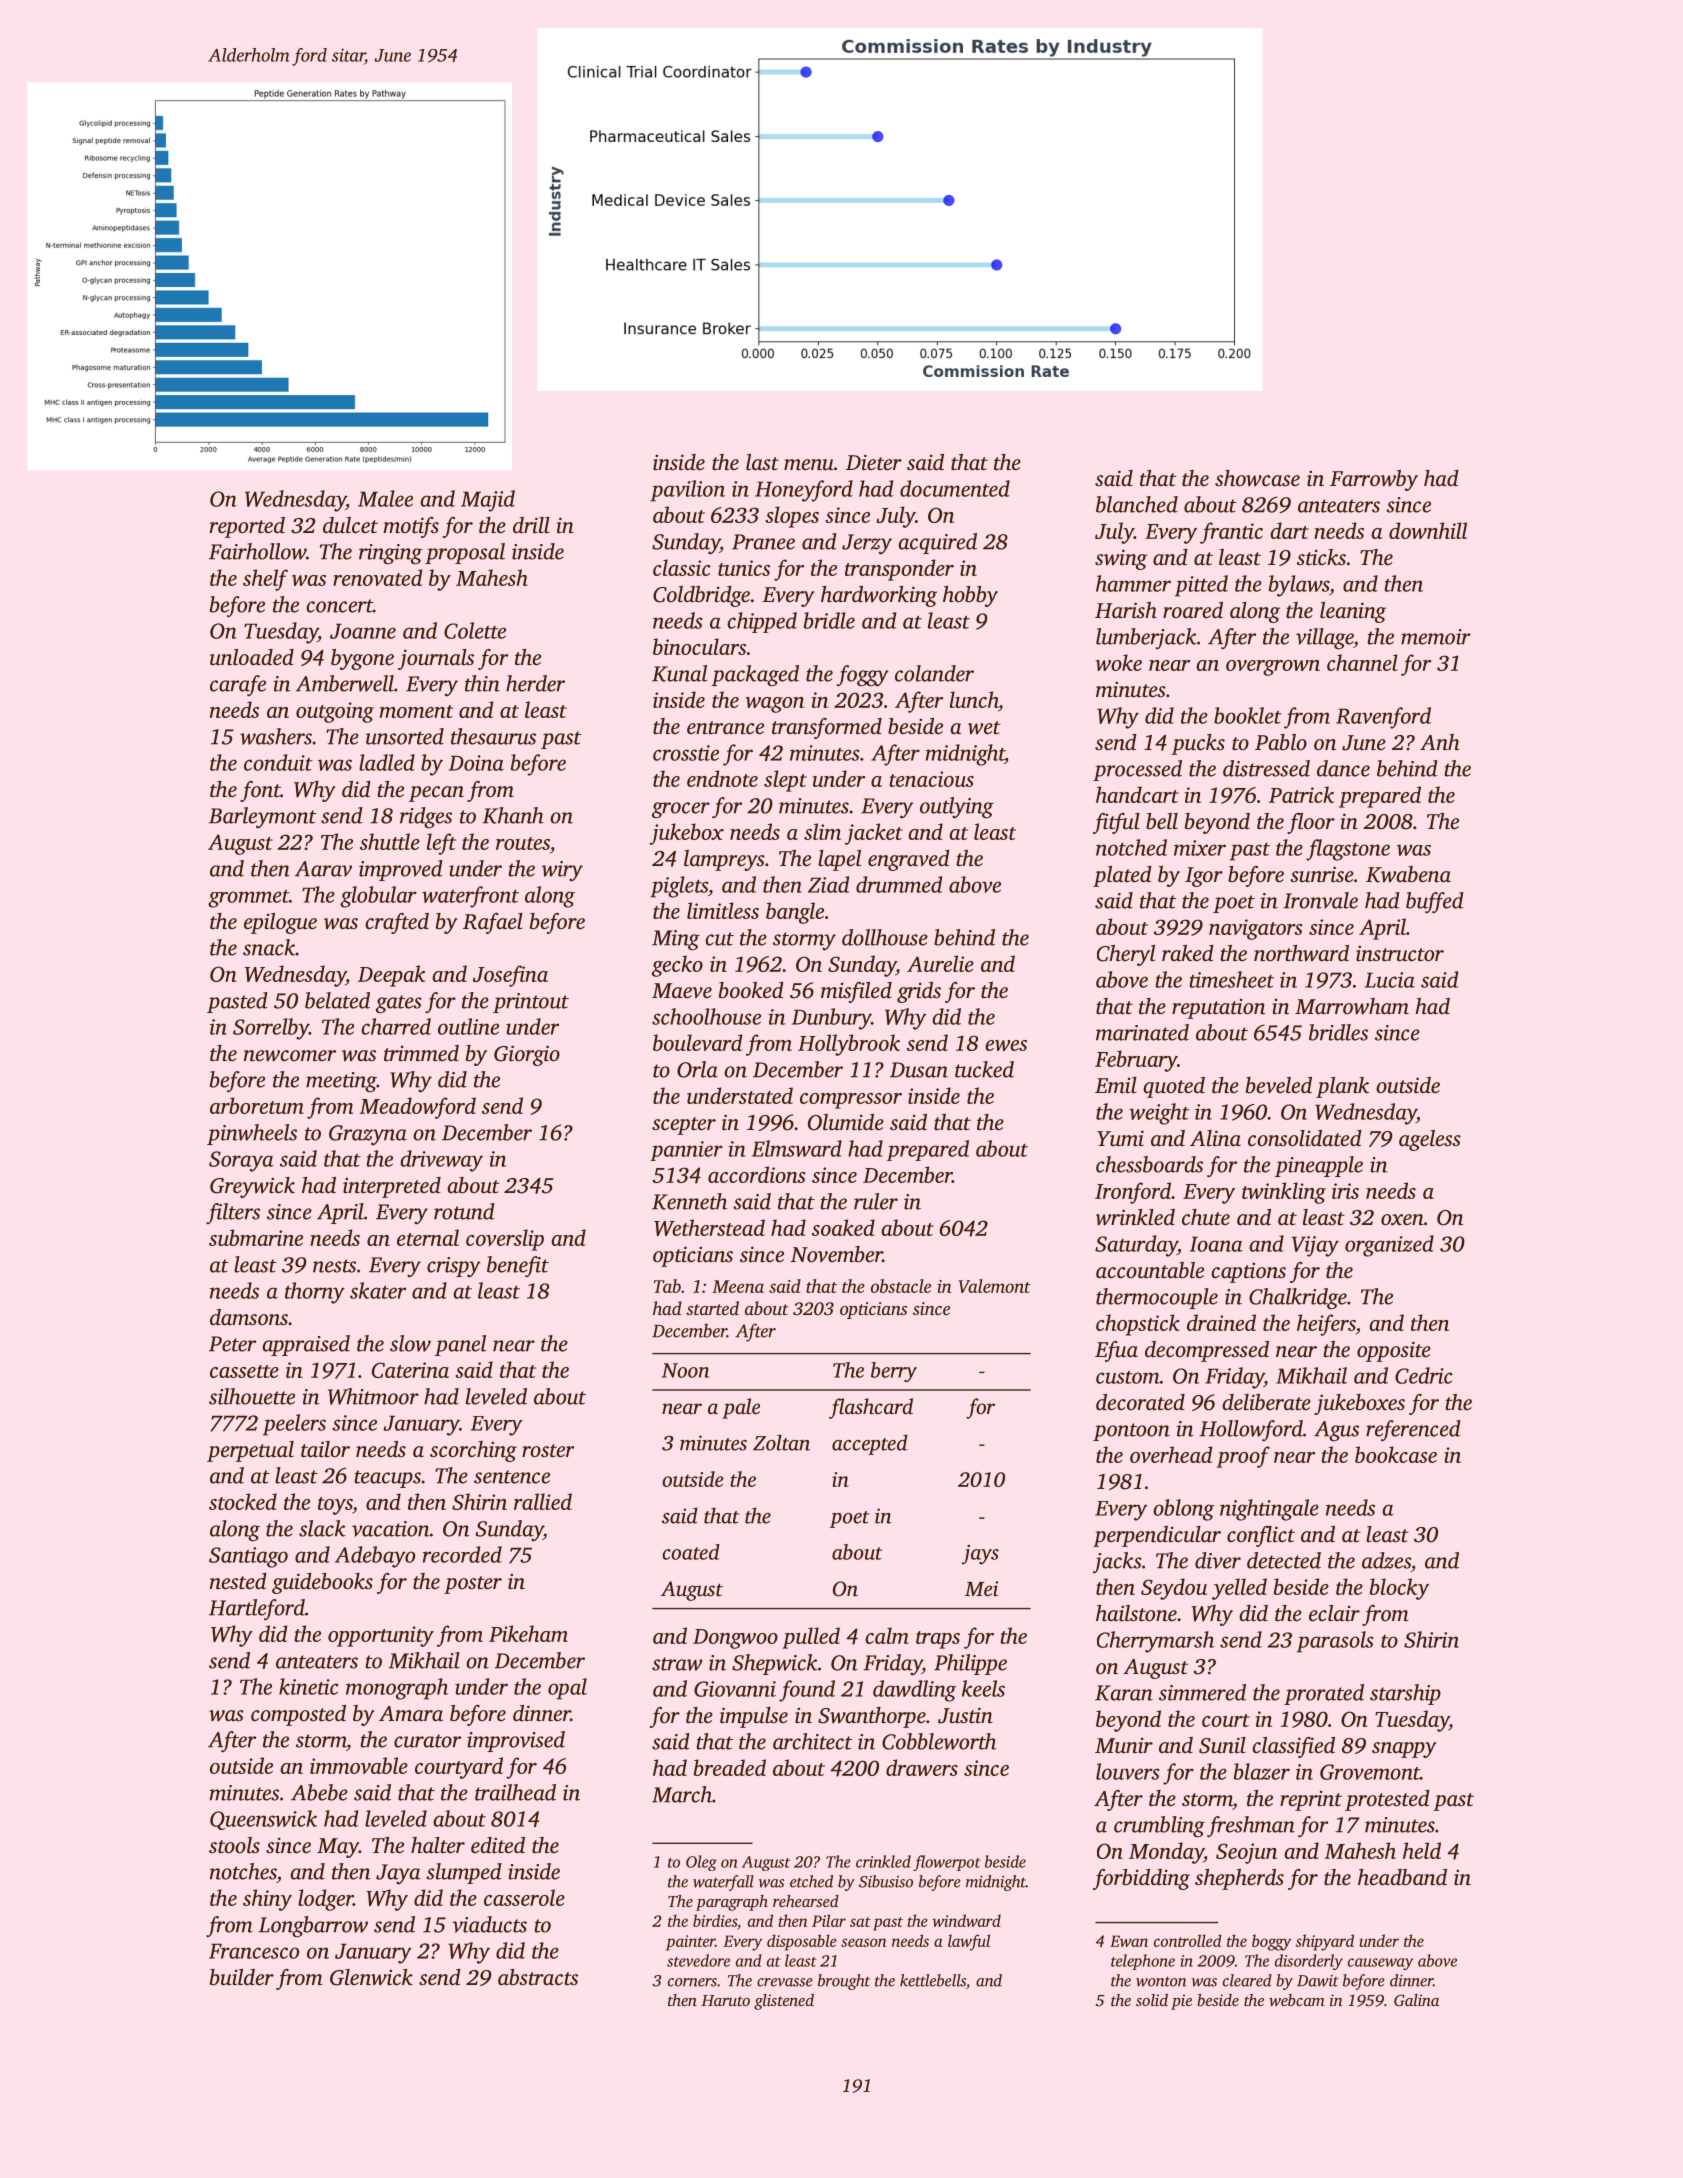 Image resolution: width=1683 pixels, height=2178 pixels. Describe the element at coordinates (725, 727) in the page. I see `entrance` at that location.
